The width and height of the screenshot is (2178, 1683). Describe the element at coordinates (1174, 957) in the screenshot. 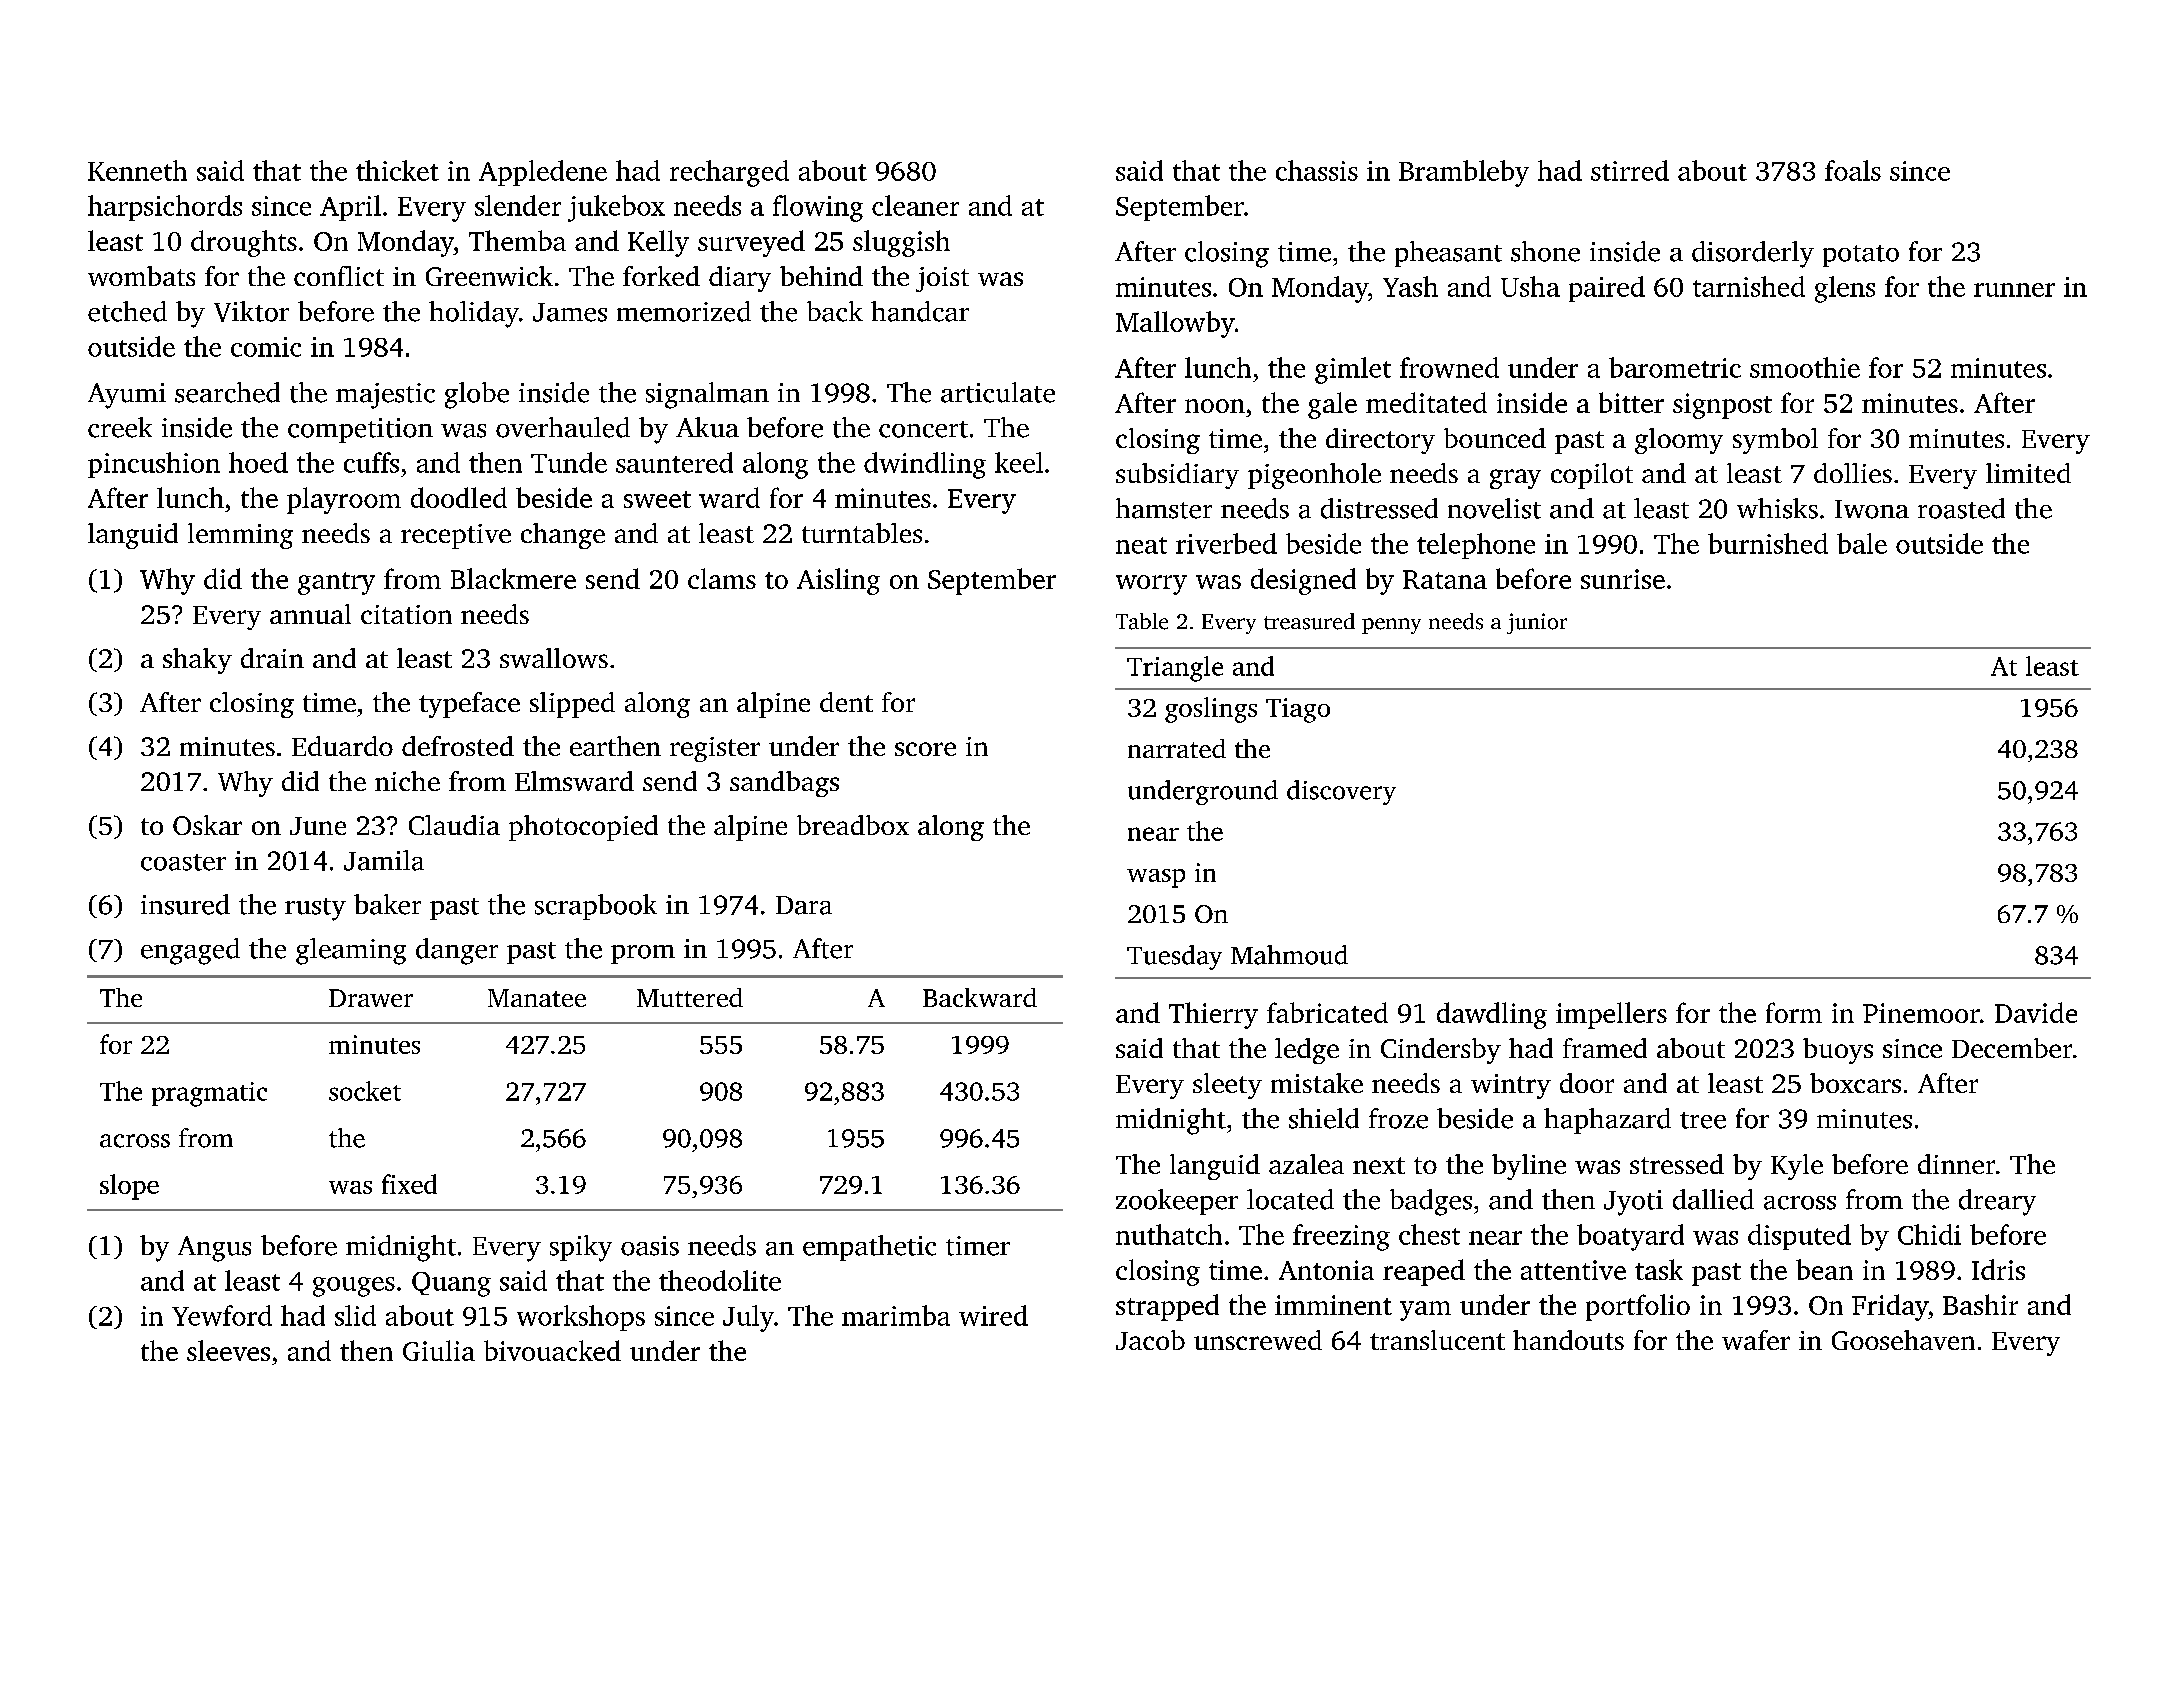

I see `Tuesday` at that location.
